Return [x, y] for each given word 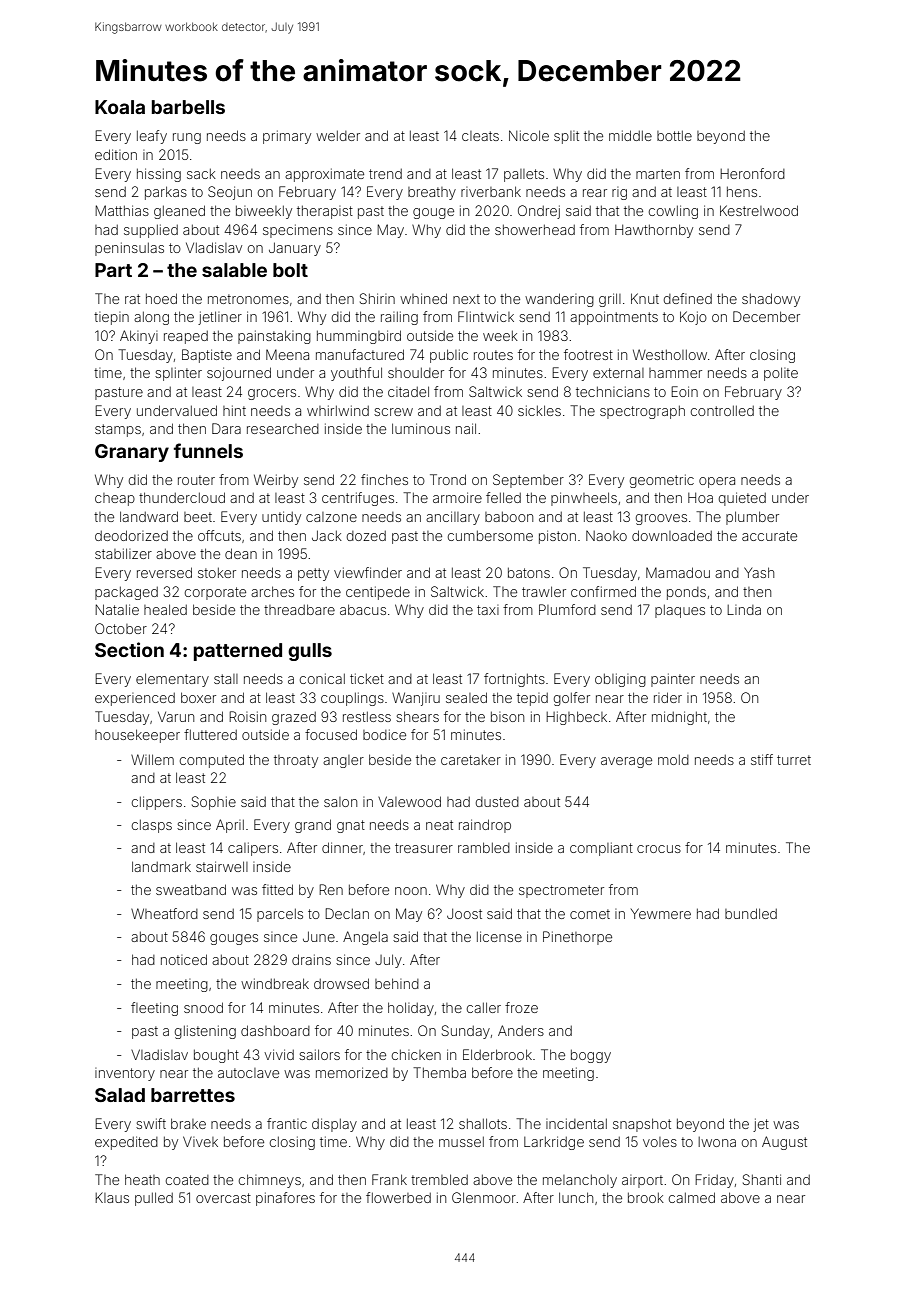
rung [187, 138]
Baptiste [207, 356]
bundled [751, 913]
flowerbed [398, 1197]
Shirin [377, 298]
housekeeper [137, 736]
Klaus [112, 1197]
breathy [432, 193]
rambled [484, 847]
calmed [692, 1197]
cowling [673, 212]
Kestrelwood [759, 210]
